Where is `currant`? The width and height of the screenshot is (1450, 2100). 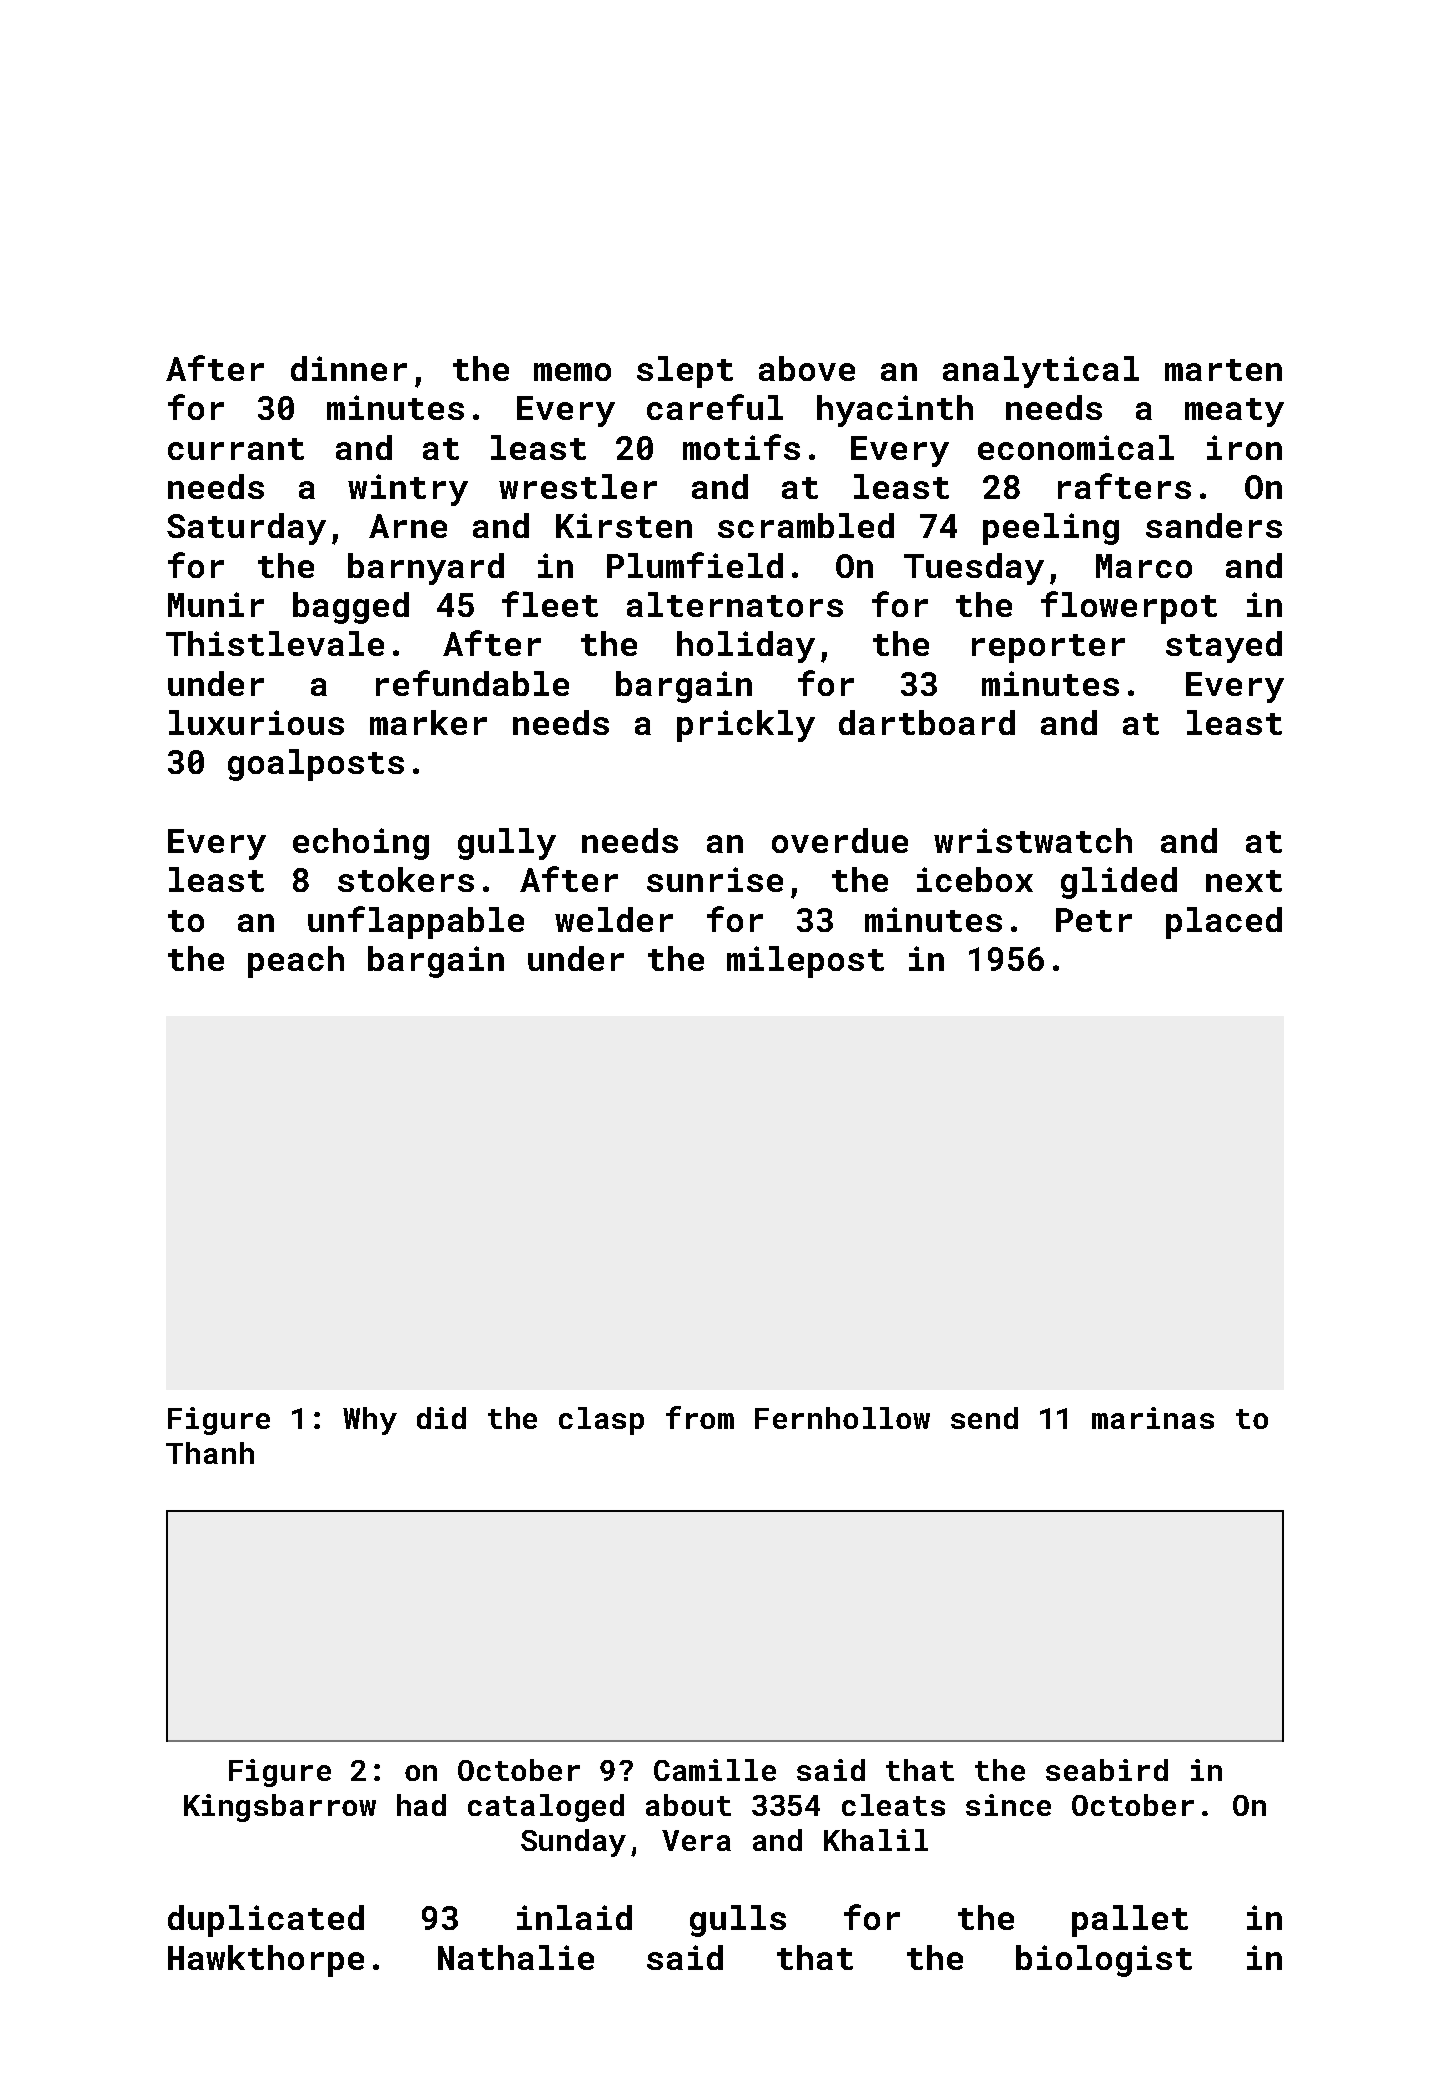 currant is located at coordinates (236, 449).
